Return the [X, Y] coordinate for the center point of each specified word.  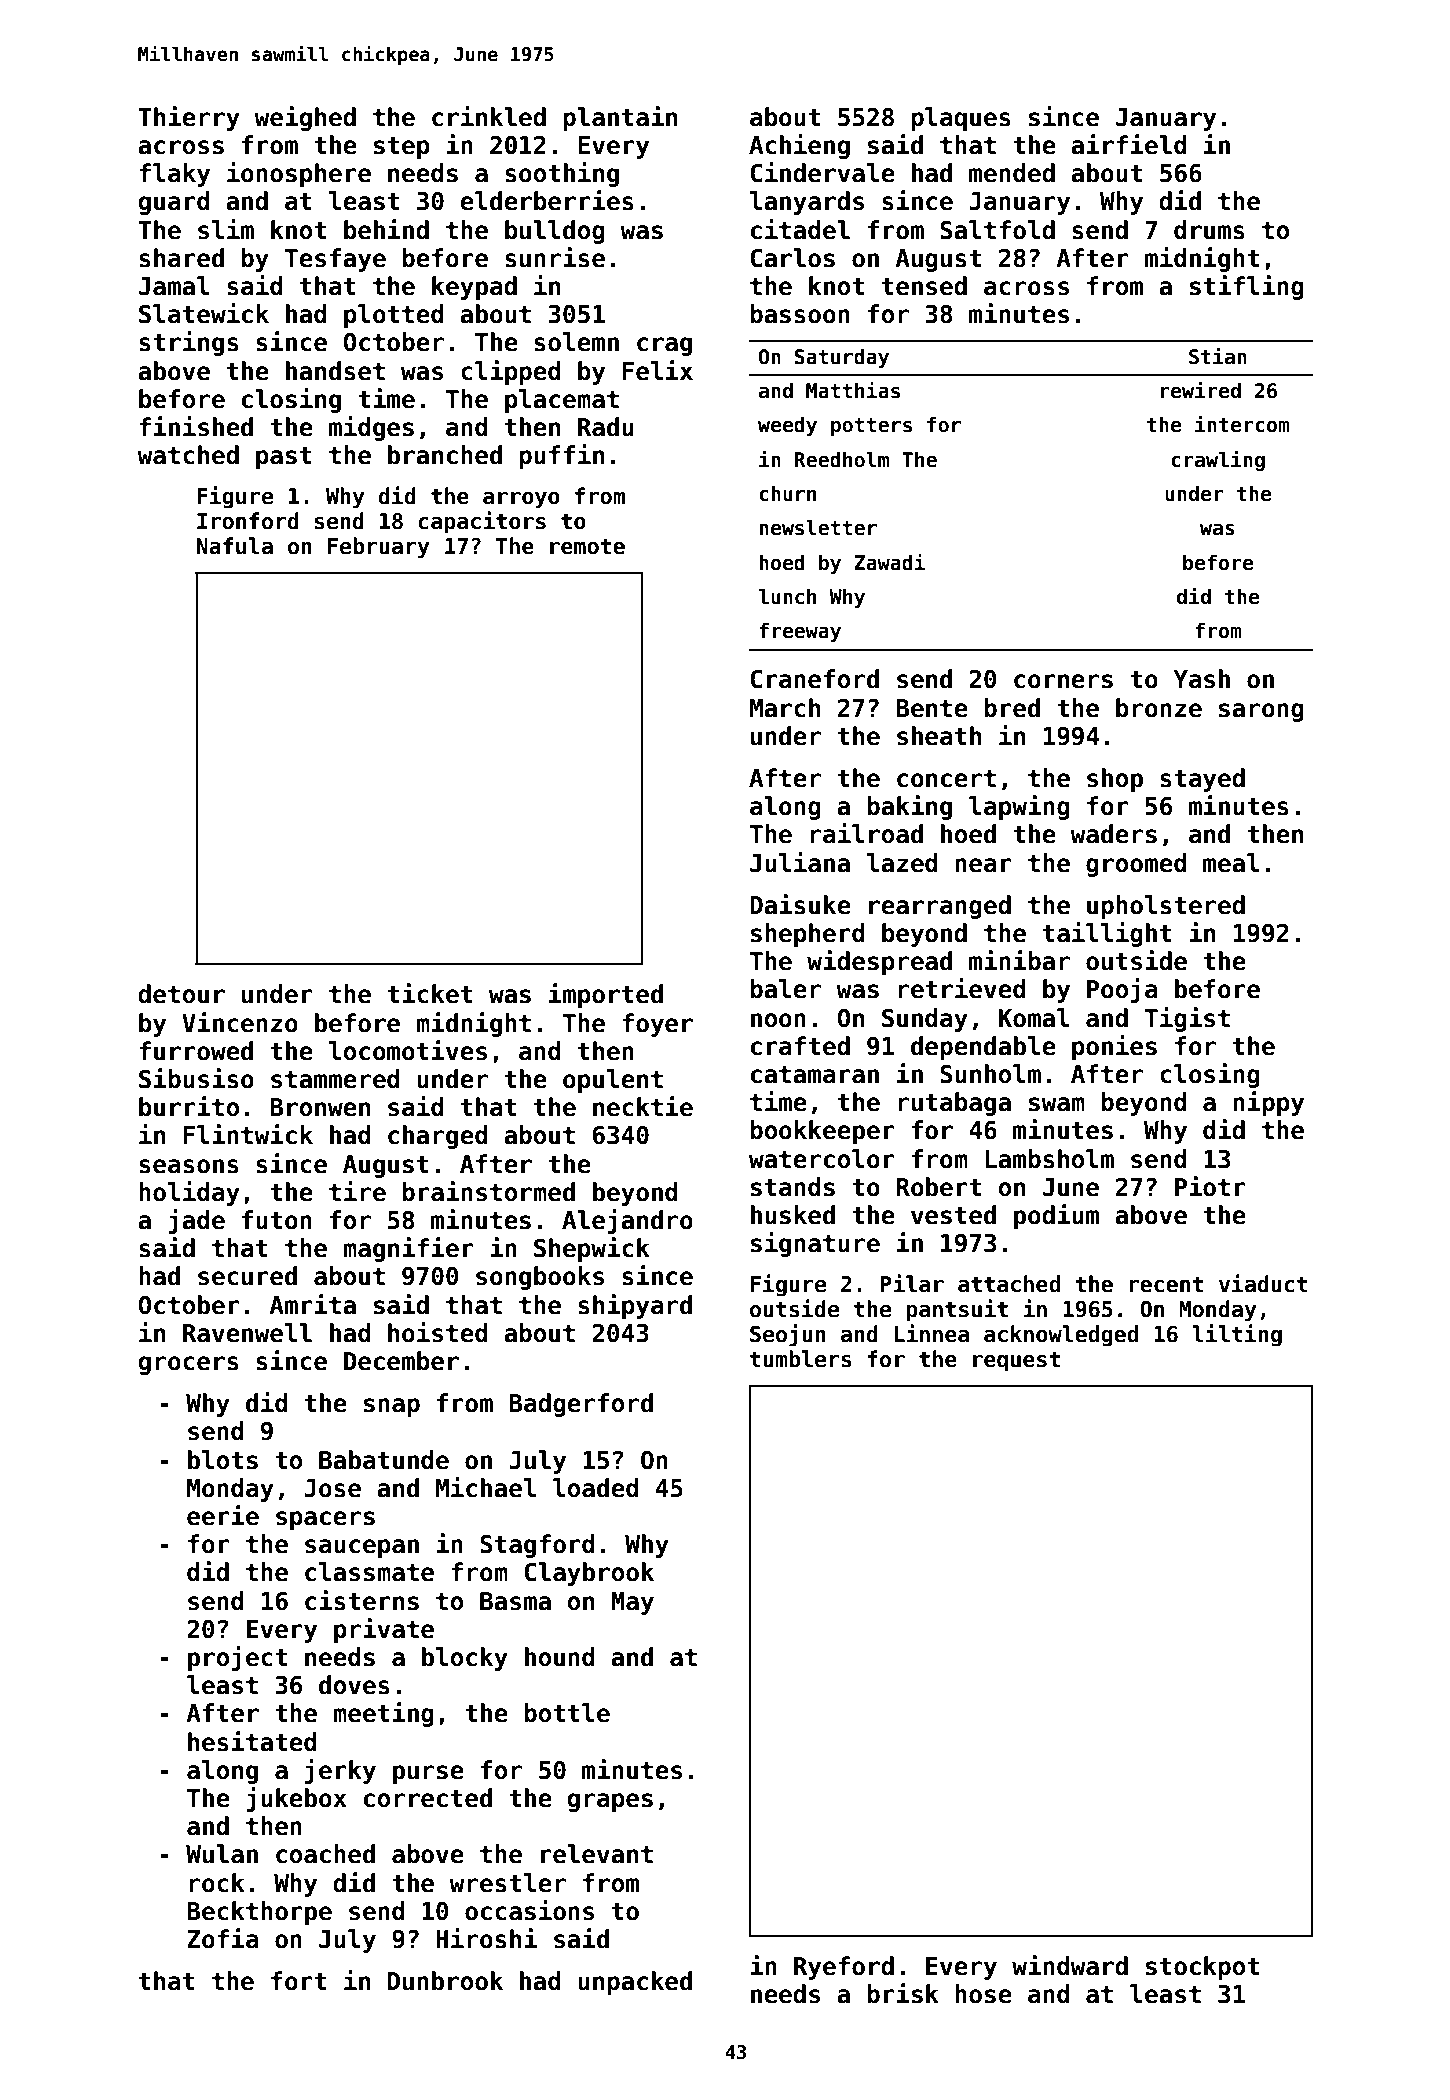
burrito [189, 1106]
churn [787, 493]
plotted [394, 316]
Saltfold [997, 230]
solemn [576, 342]
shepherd [808, 935]
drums [1209, 230]
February [379, 548]
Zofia [222, 1938]
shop [1115, 780]
